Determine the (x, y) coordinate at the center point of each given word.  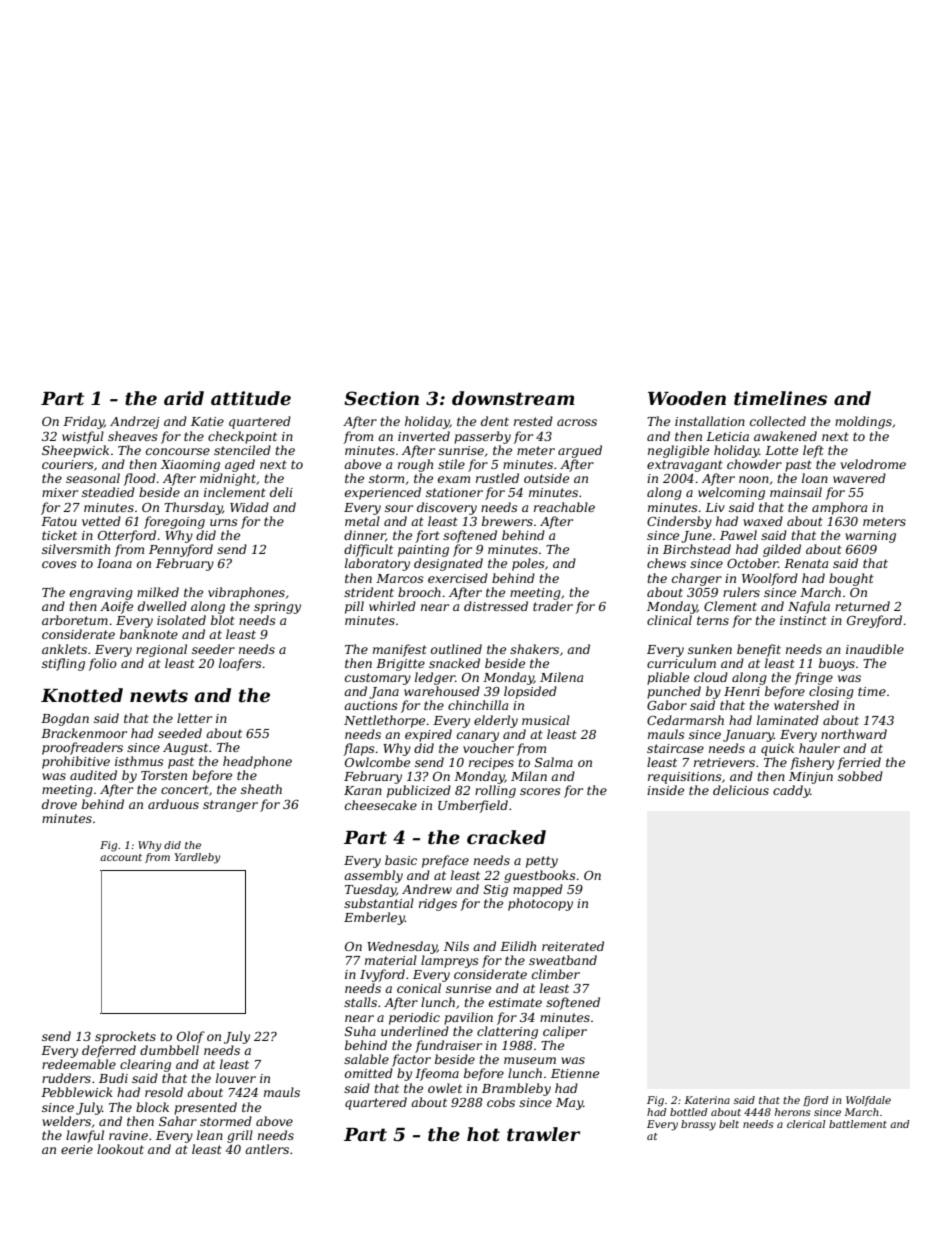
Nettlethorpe (384, 721)
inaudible (875, 649)
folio (102, 664)
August (185, 749)
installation (710, 421)
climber (556, 974)
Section (381, 398)
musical (546, 720)
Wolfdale (868, 1101)
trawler (543, 1134)
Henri (742, 691)
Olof (191, 1037)
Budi (113, 1078)
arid (184, 398)
